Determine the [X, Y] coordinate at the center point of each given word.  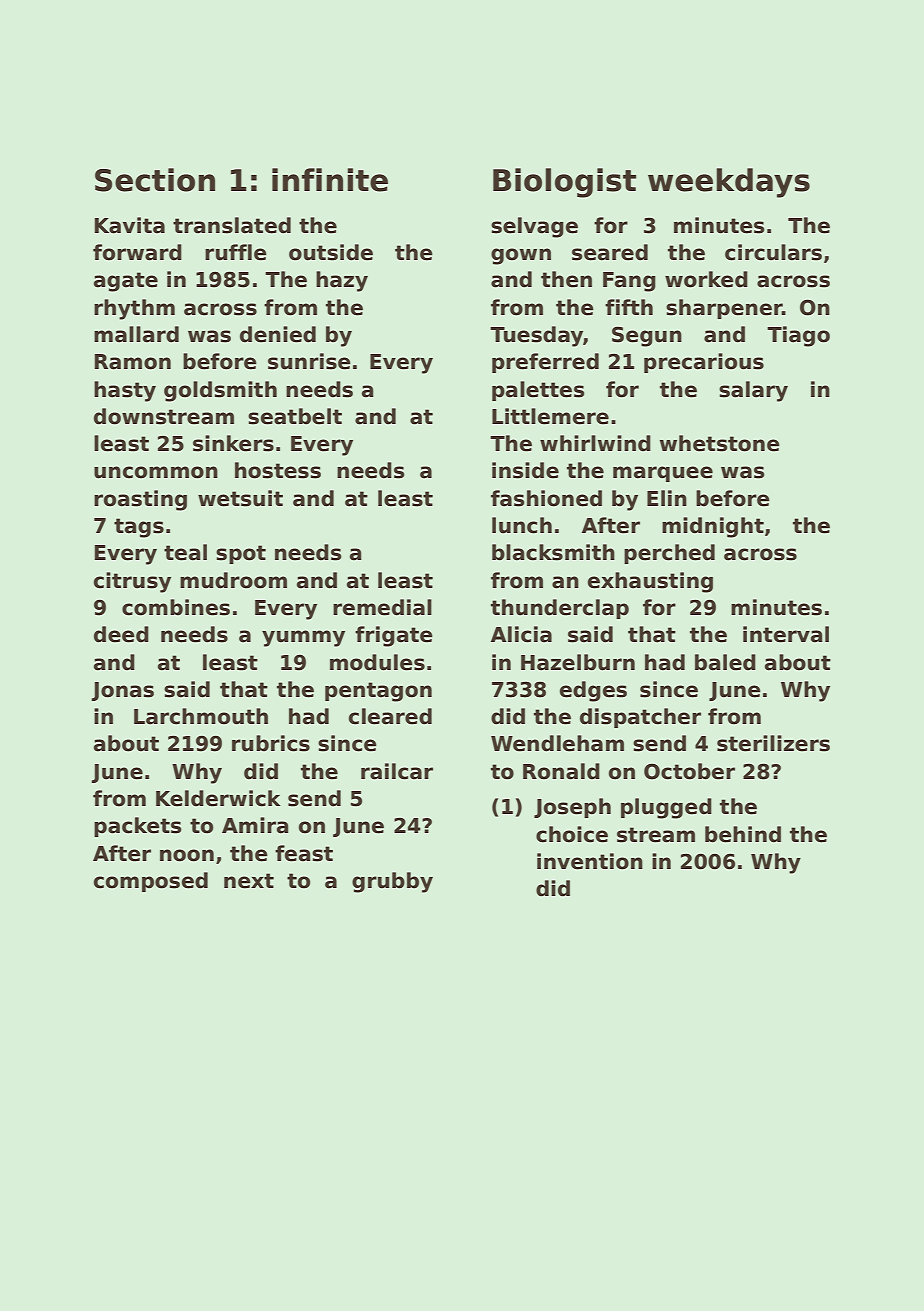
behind [743, 834]
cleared [390, 716]
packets [137, 827]
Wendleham [557, 743]
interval [786, 634]
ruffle [236, 252]
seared [610, 252]
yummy [303, 638]
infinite [330, 180]
